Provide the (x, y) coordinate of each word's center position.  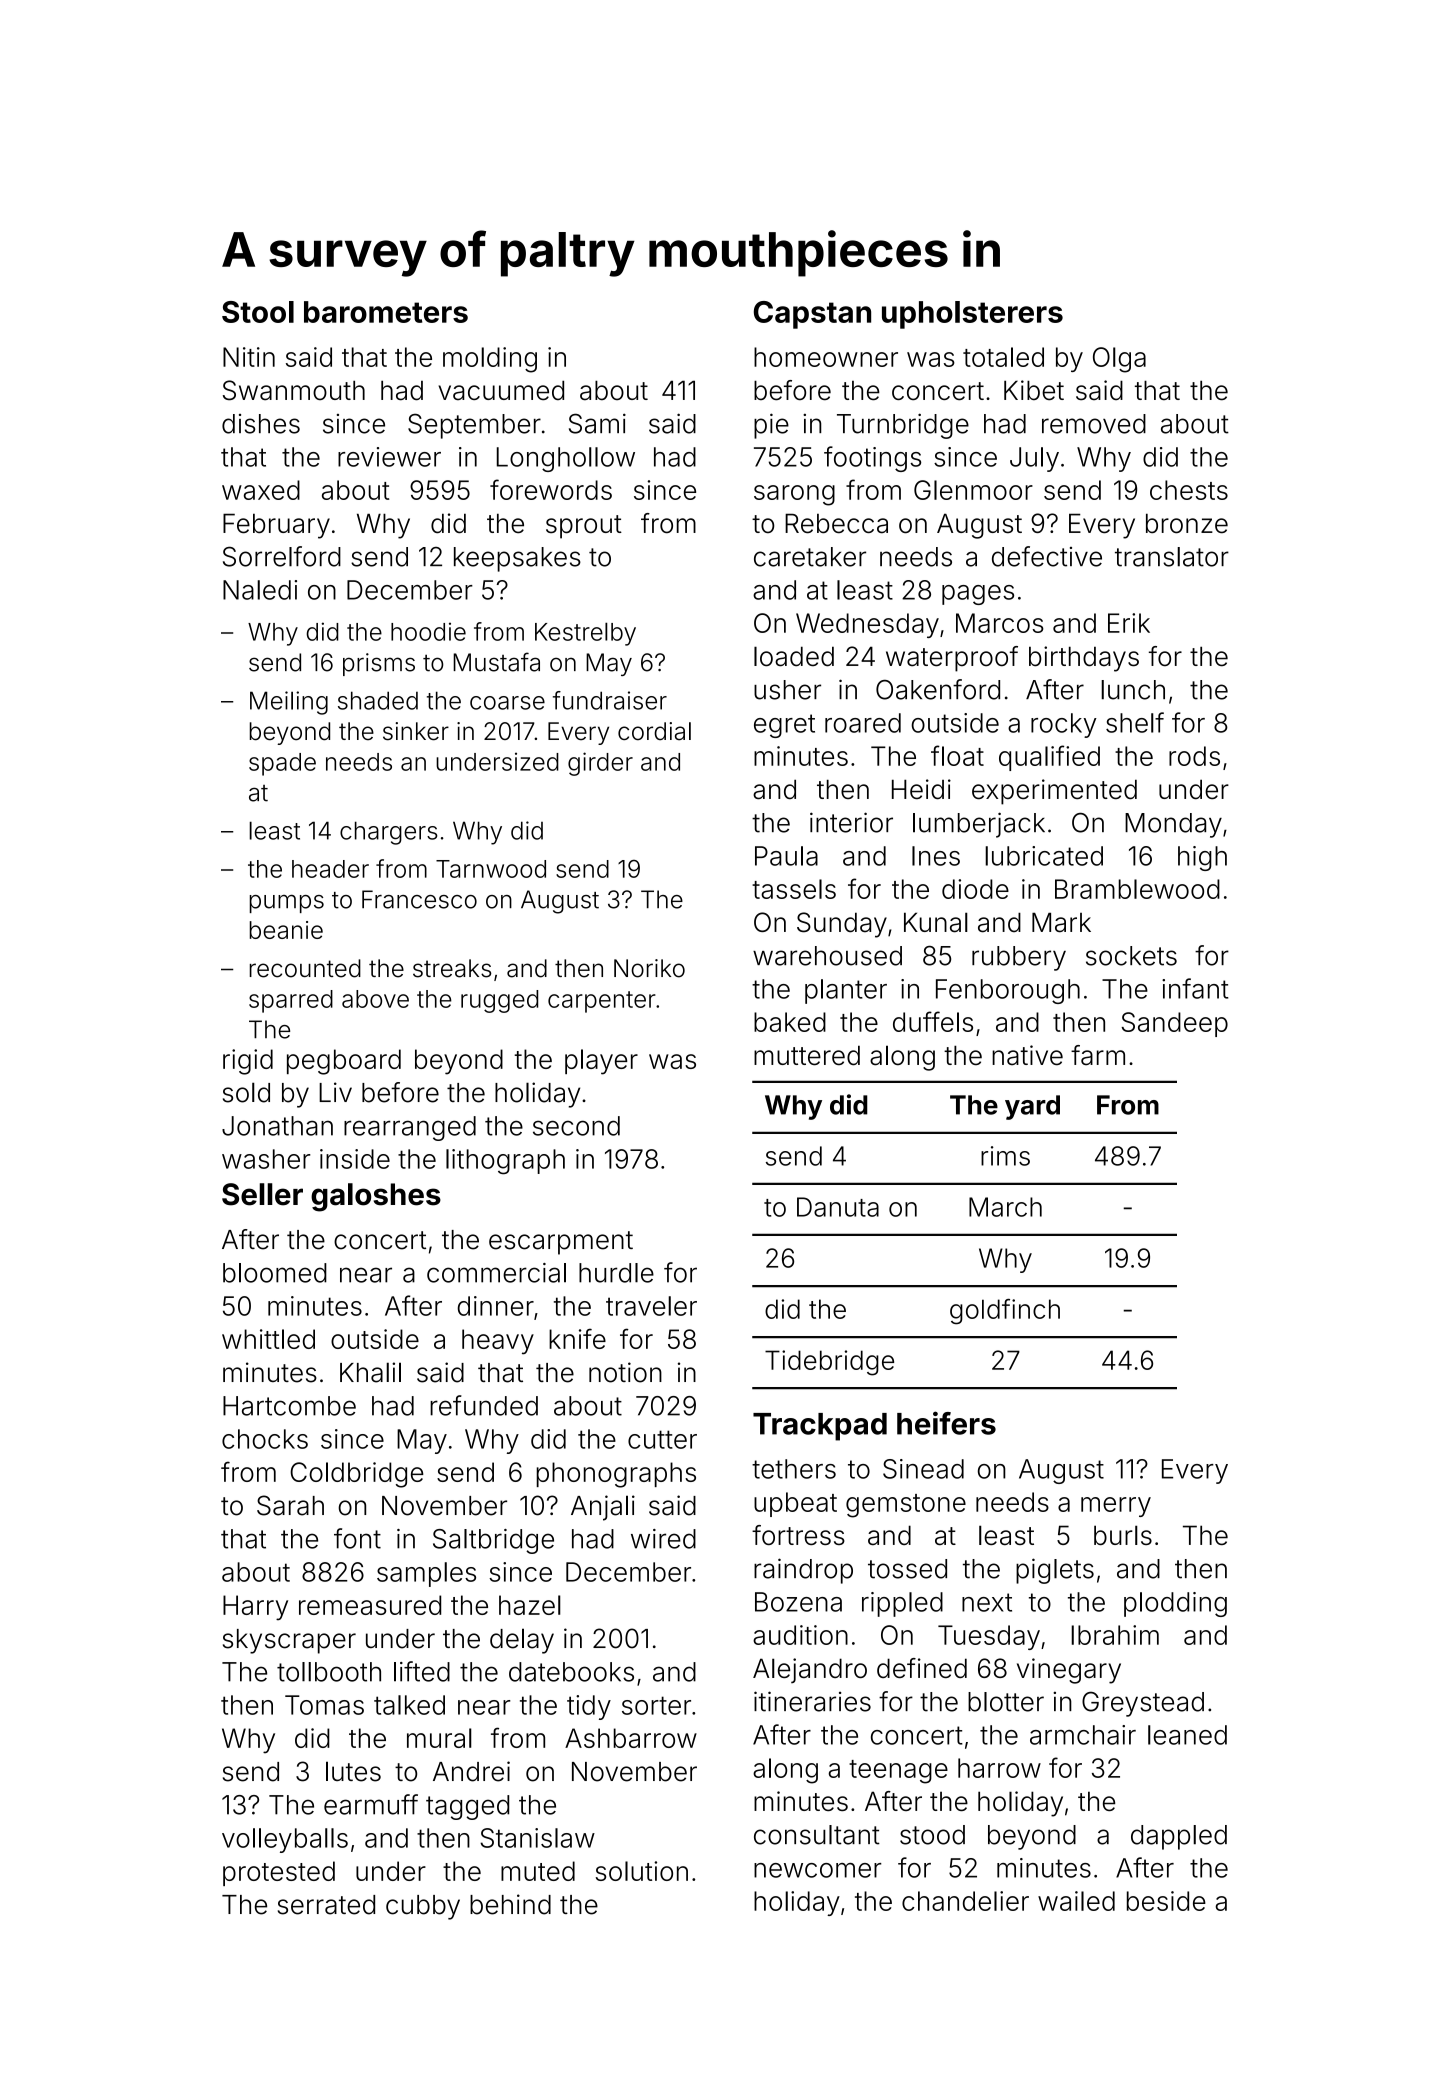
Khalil (370, 1372)
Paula (786, 856)
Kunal (936, 922)
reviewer (389, 457)
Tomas (324, 1705)
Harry (255, 1608)
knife (577, 1338)
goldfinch (1005, 1312)
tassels (794, 889)
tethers (794, 1469)
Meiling (289, 703)
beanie (286, 930)
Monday (1173, 825)
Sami (597, 423)
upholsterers (972, 315)
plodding (1175, 1604)
